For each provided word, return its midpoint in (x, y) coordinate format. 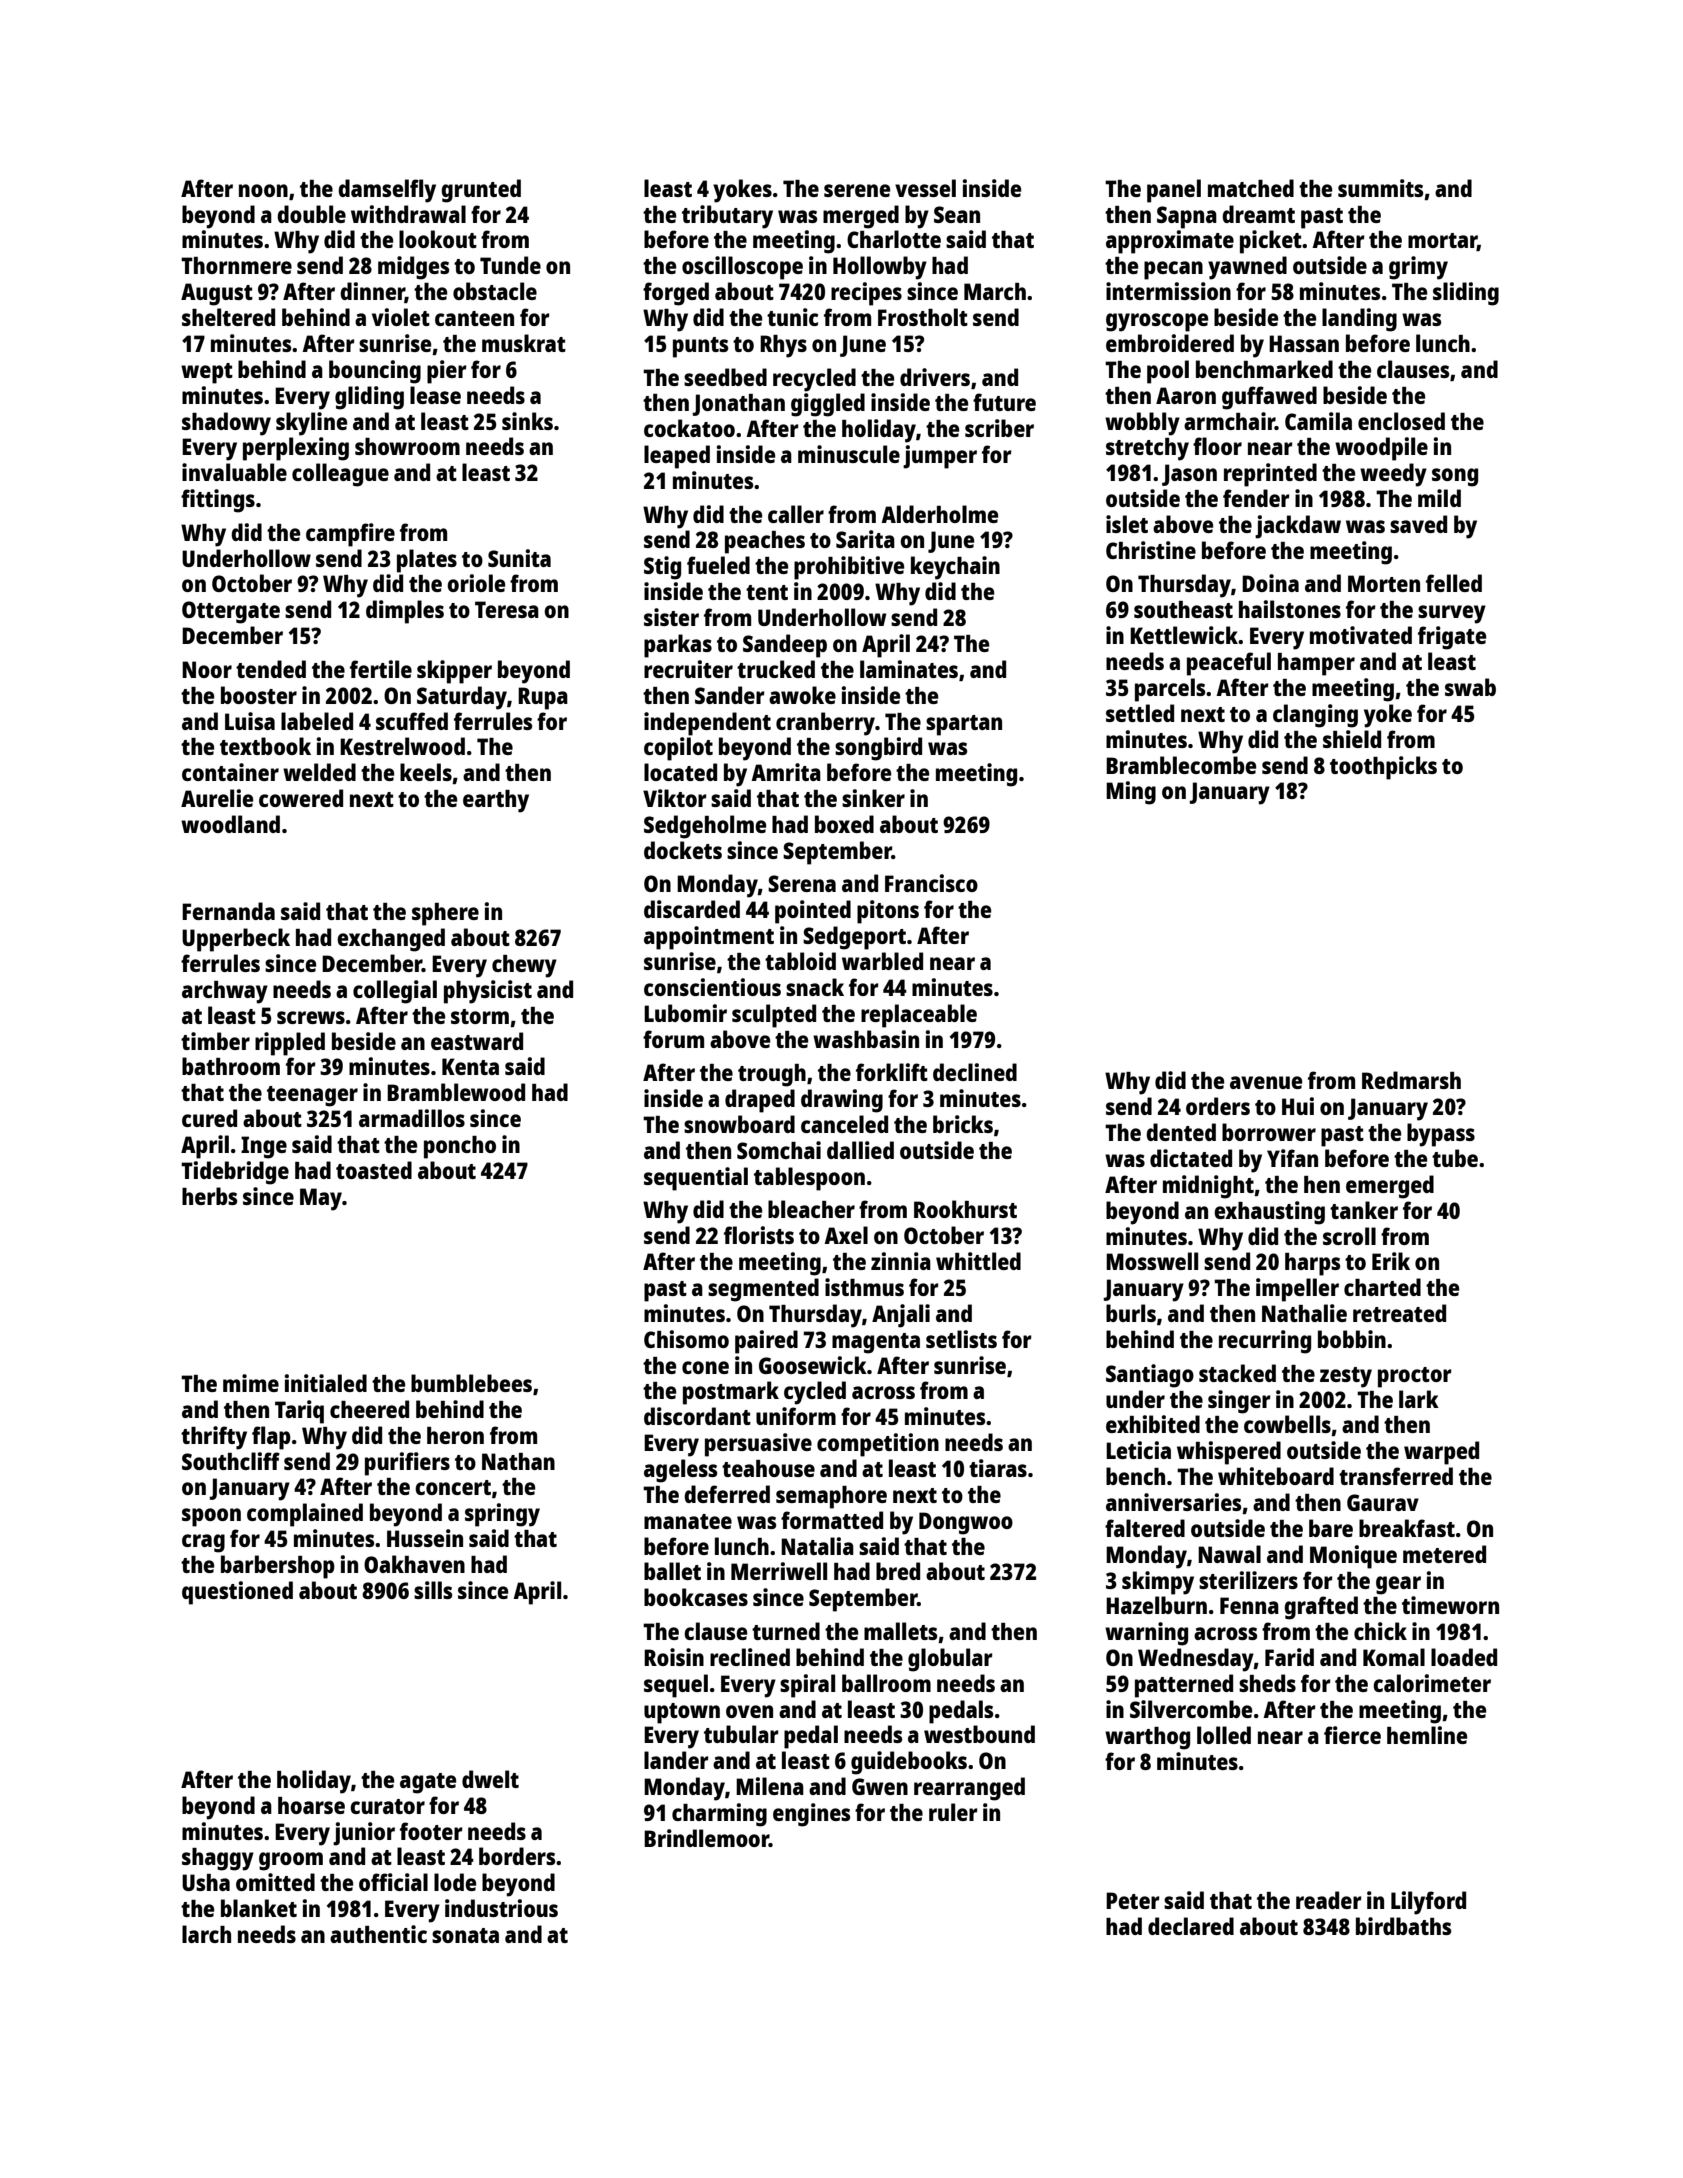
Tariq (299, 1412)
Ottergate (231, 612)
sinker (873, 798)
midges (413, 268)
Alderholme (939, 514)
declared (1191, 1926)
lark (1419, 1399)
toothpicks (1383, 768)
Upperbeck (236, 940)
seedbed (725, 377)
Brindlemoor (706, 1838)
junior (364, 1834)
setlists (961, 1339)
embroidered (1170, 343)
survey (1452, 614)
